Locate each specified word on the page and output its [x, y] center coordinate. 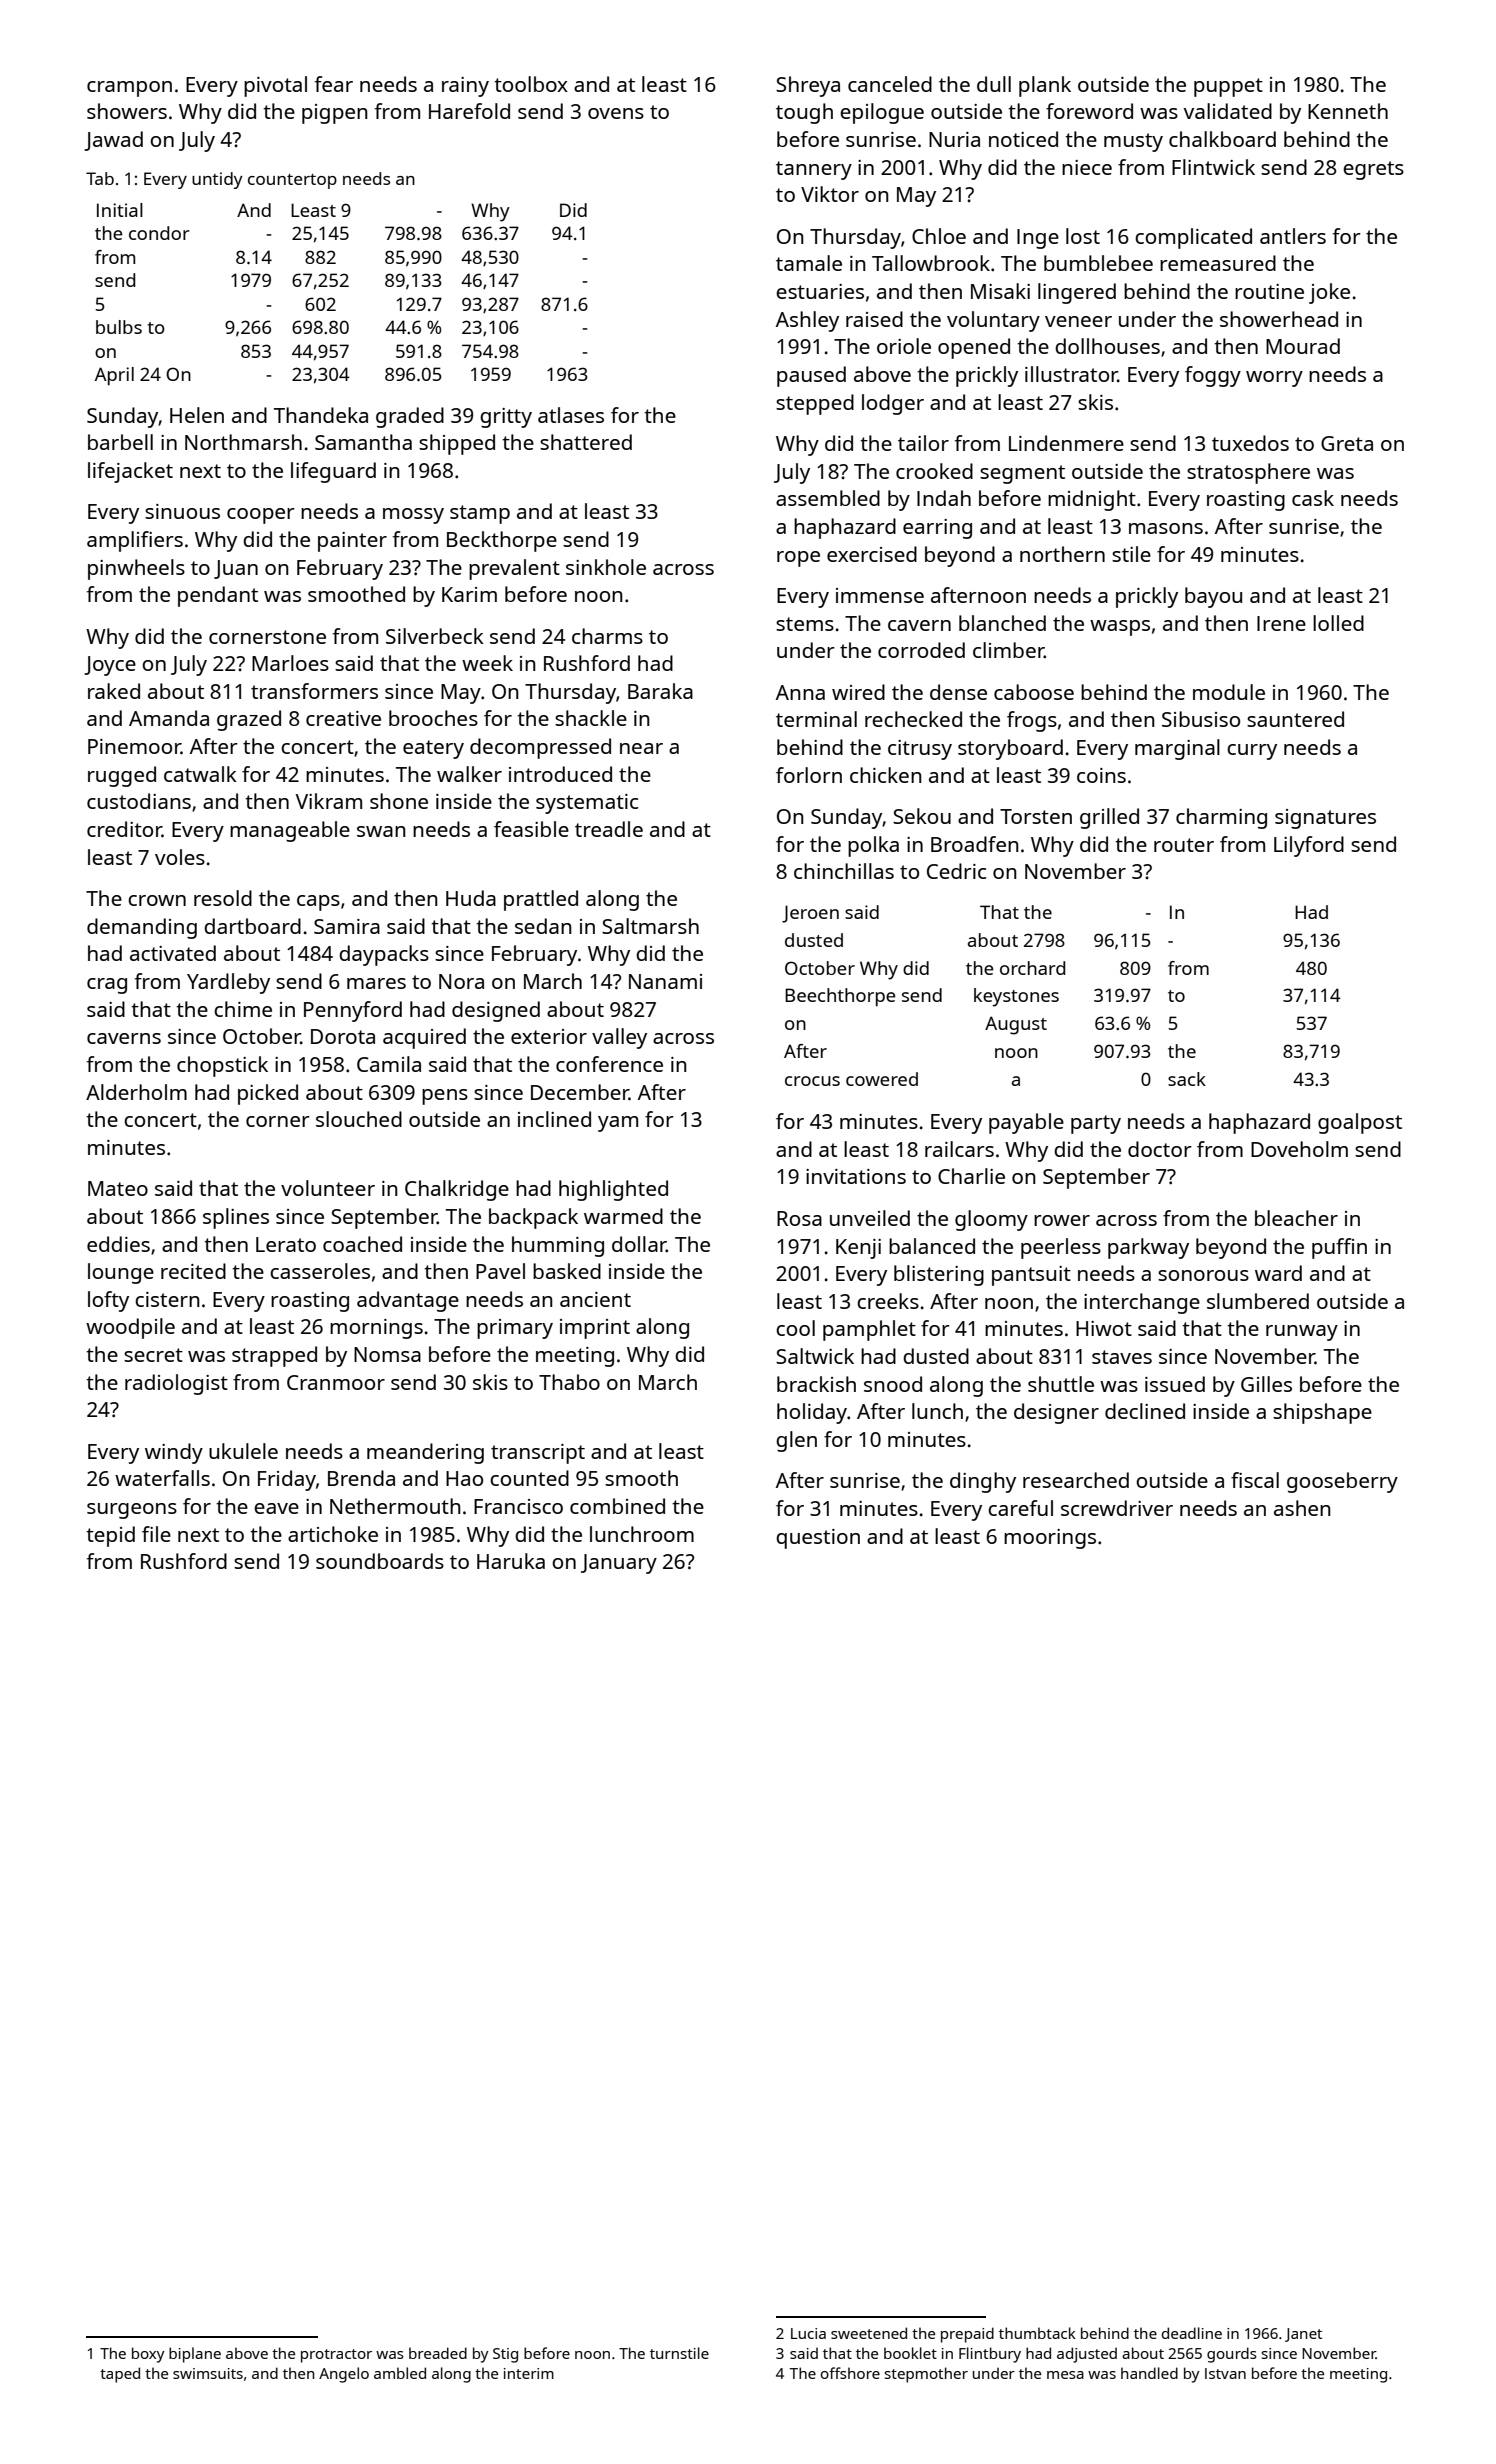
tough [804, 113]
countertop [292, 181]
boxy [148, 2355]
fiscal [1255, 1480]
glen [796, 1441]
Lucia [808, 2333]
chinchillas [844, 871]
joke [1329, 293]
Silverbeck [435, 636]
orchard [1032, 968]
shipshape [1322, 1413]
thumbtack [1037, 2333]
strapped [274, 1356]
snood [893, 1384]
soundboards [380, 1561]
